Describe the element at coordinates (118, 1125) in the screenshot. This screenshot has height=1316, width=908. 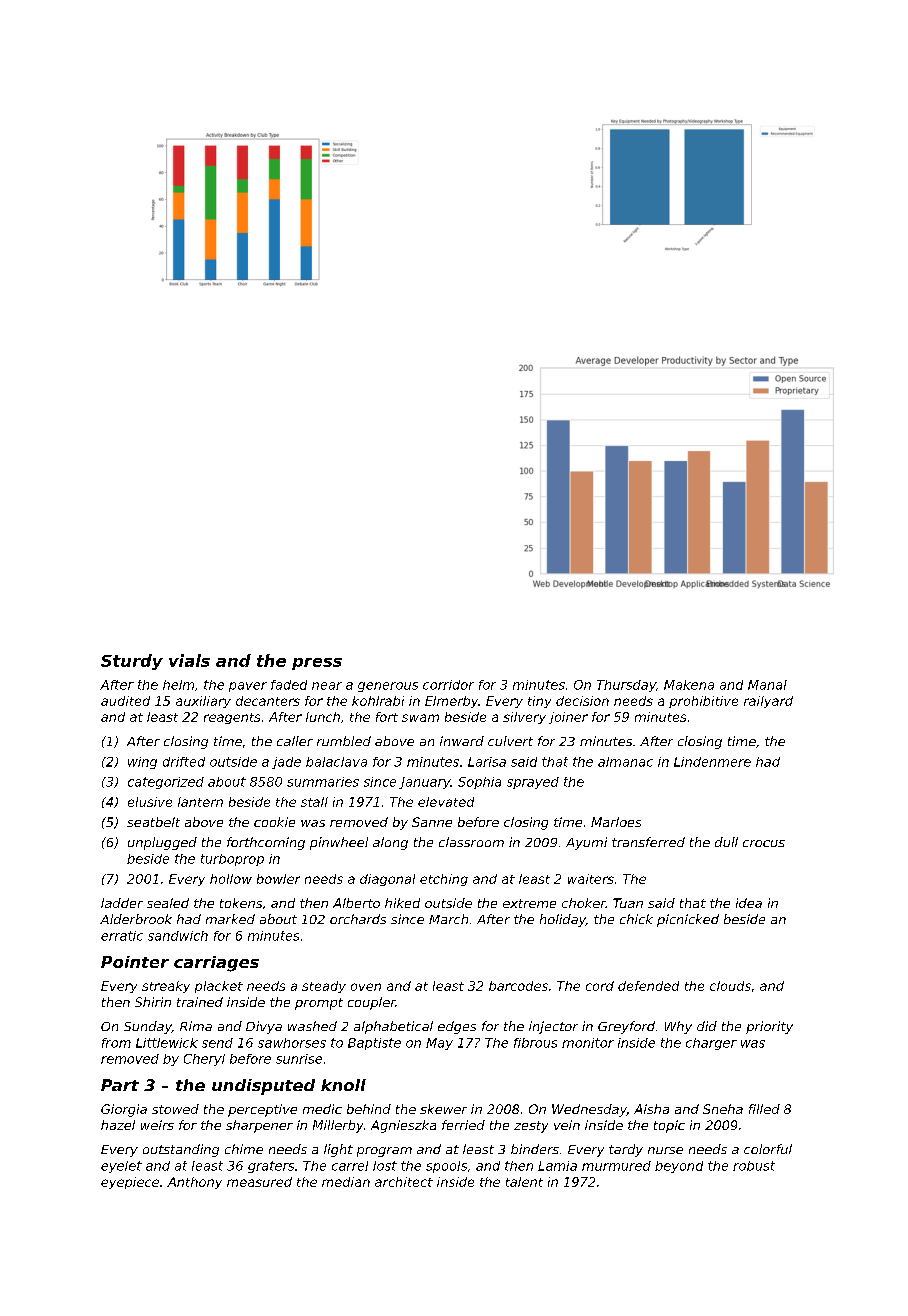
I see `hazel` at that location.
